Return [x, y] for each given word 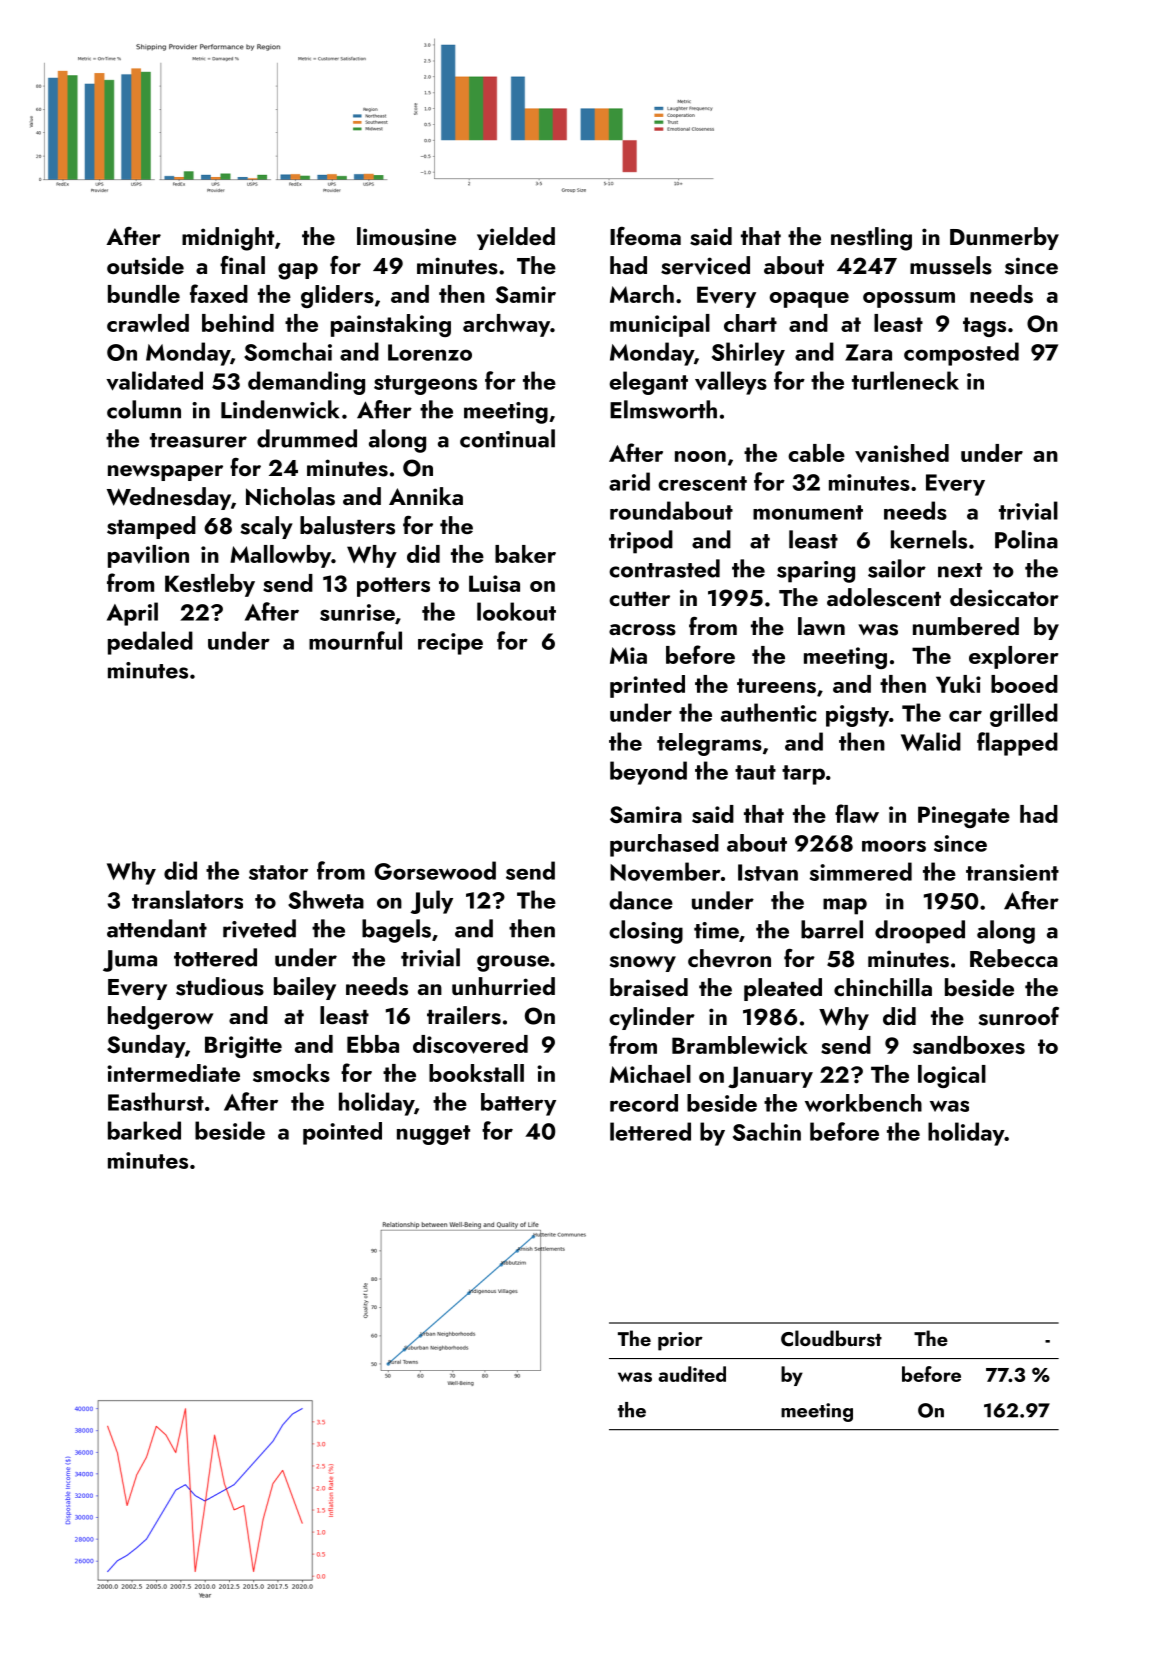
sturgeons [425, 385]
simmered [861, 871]
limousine [406, 236]
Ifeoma [645, 236]
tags [984, 327]
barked [144, 1130]
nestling [871, 239]
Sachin [767, 1131]
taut [755, 772]
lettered [650, 1131]
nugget [433, 1135]
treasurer [198, 440]
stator [278, 872]
